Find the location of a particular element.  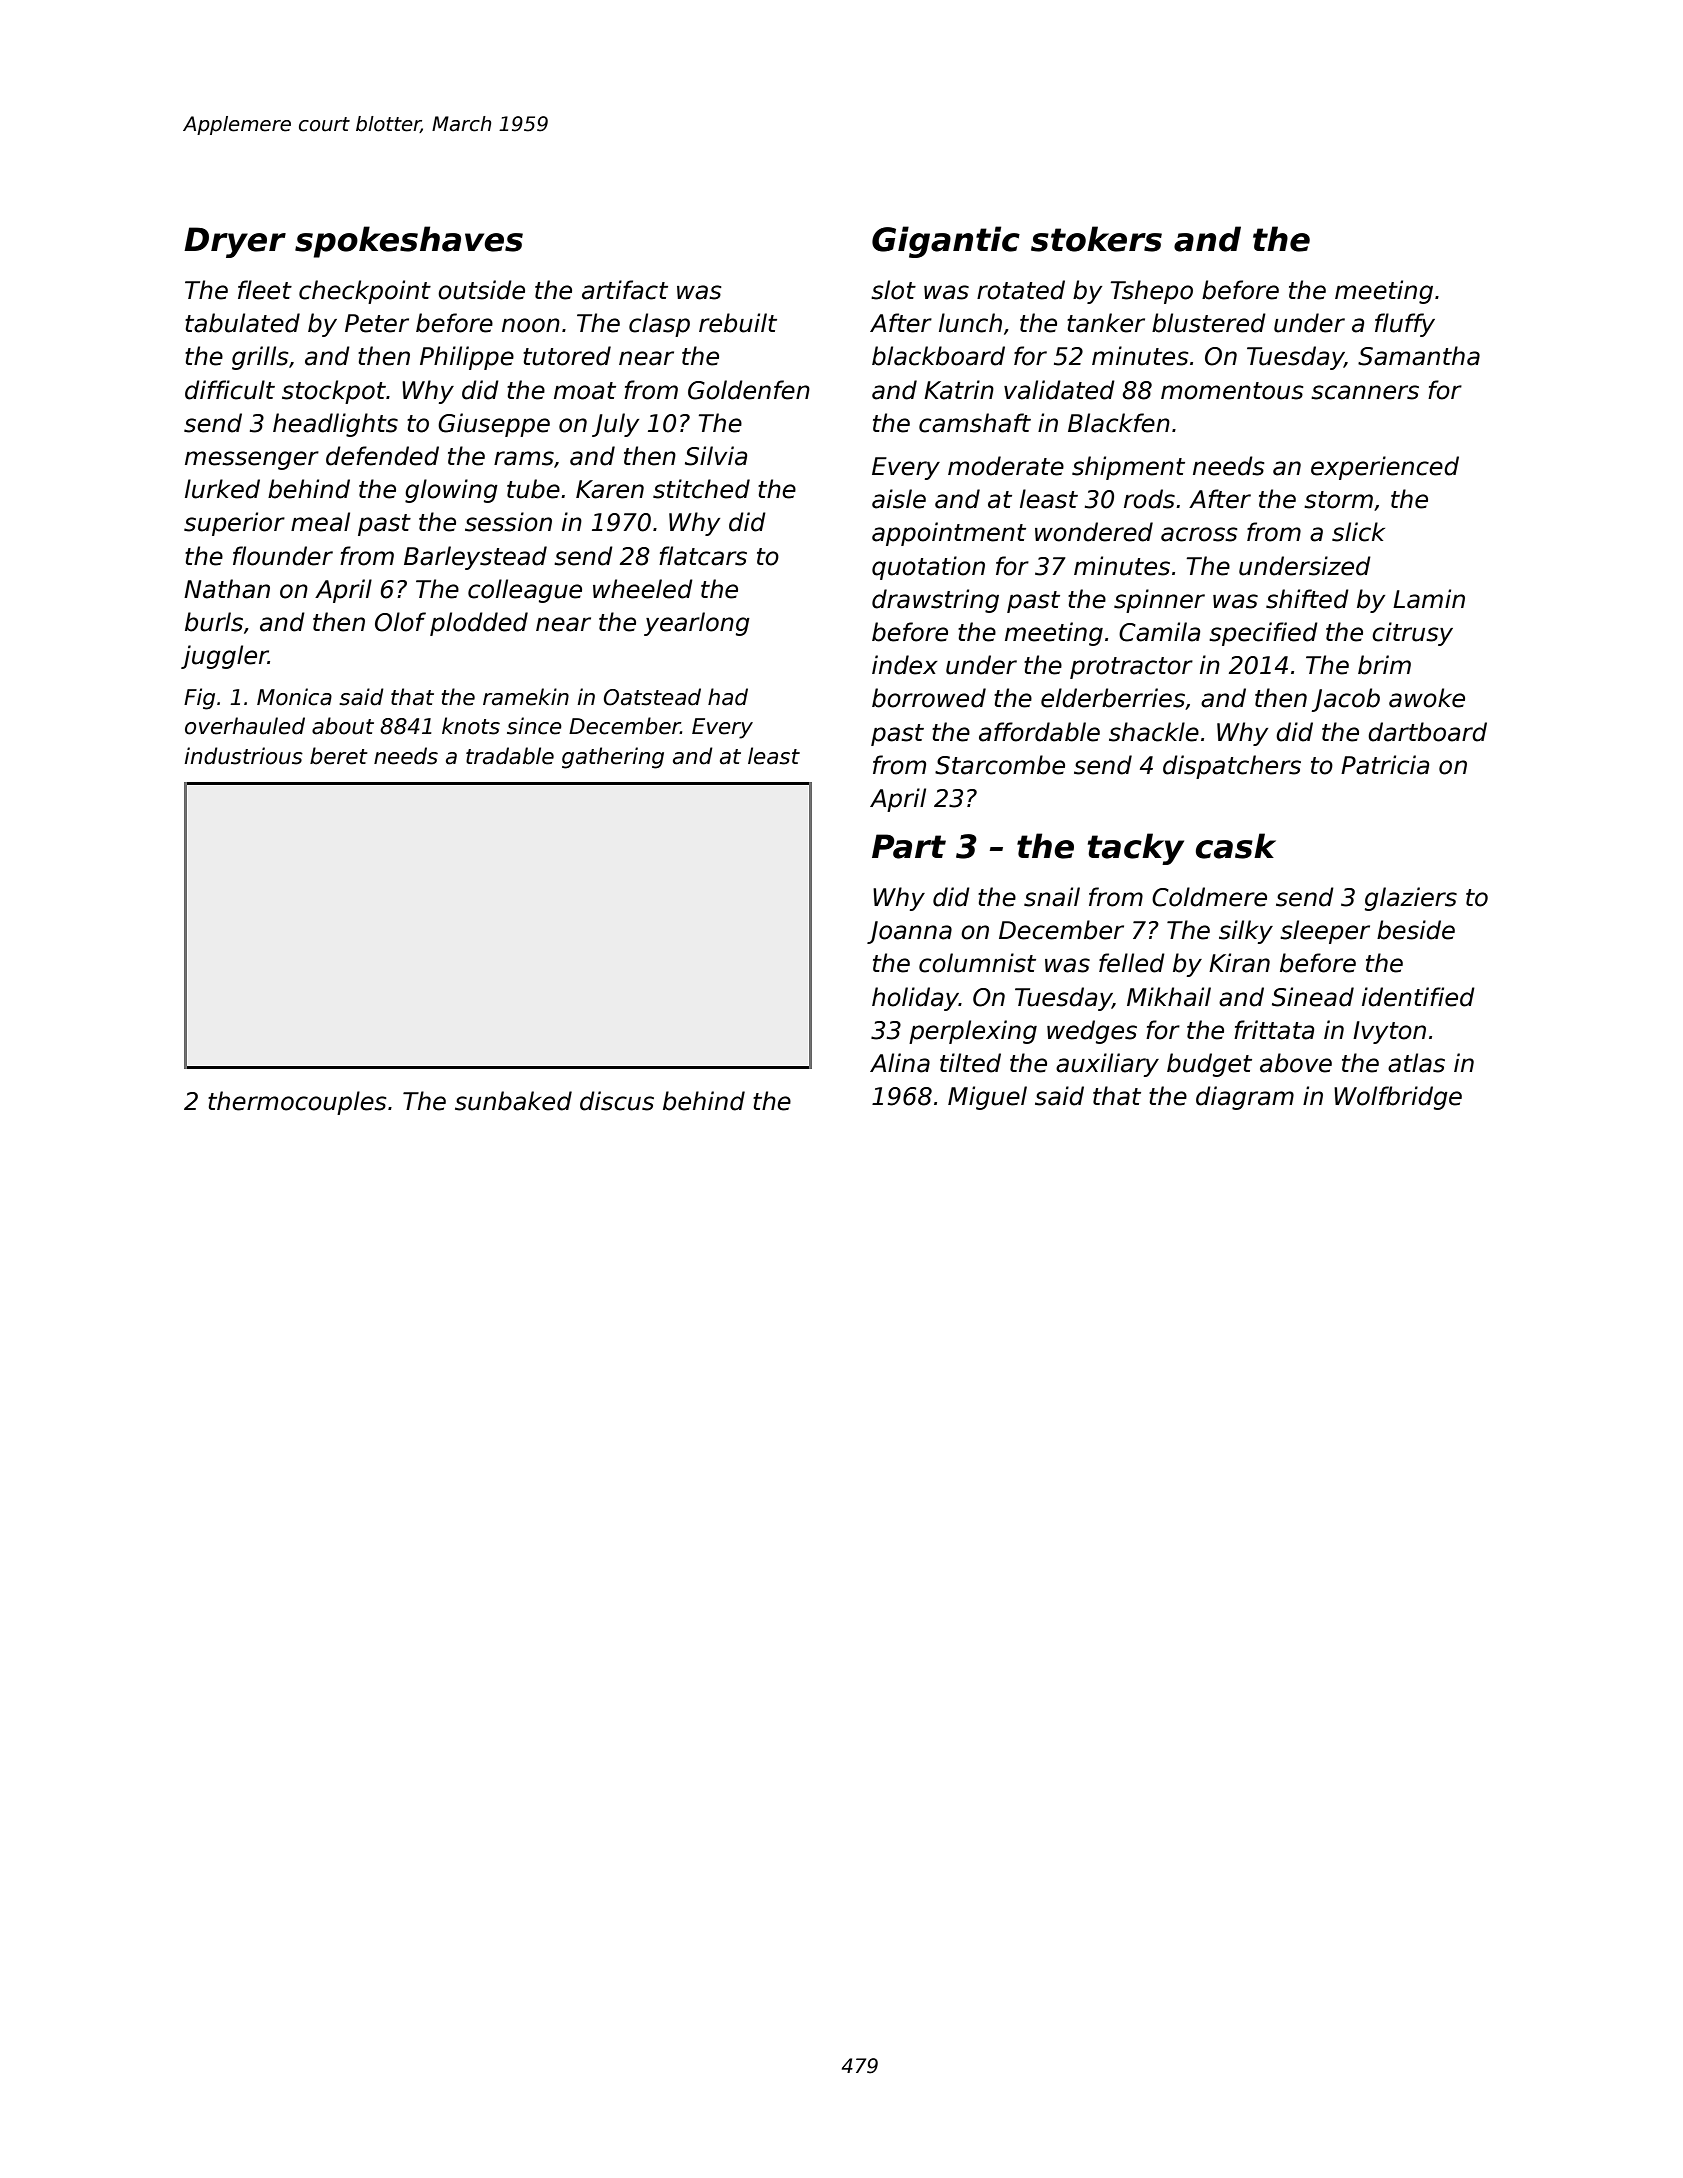

thermocouples is located at coordinates (297, 1103).
